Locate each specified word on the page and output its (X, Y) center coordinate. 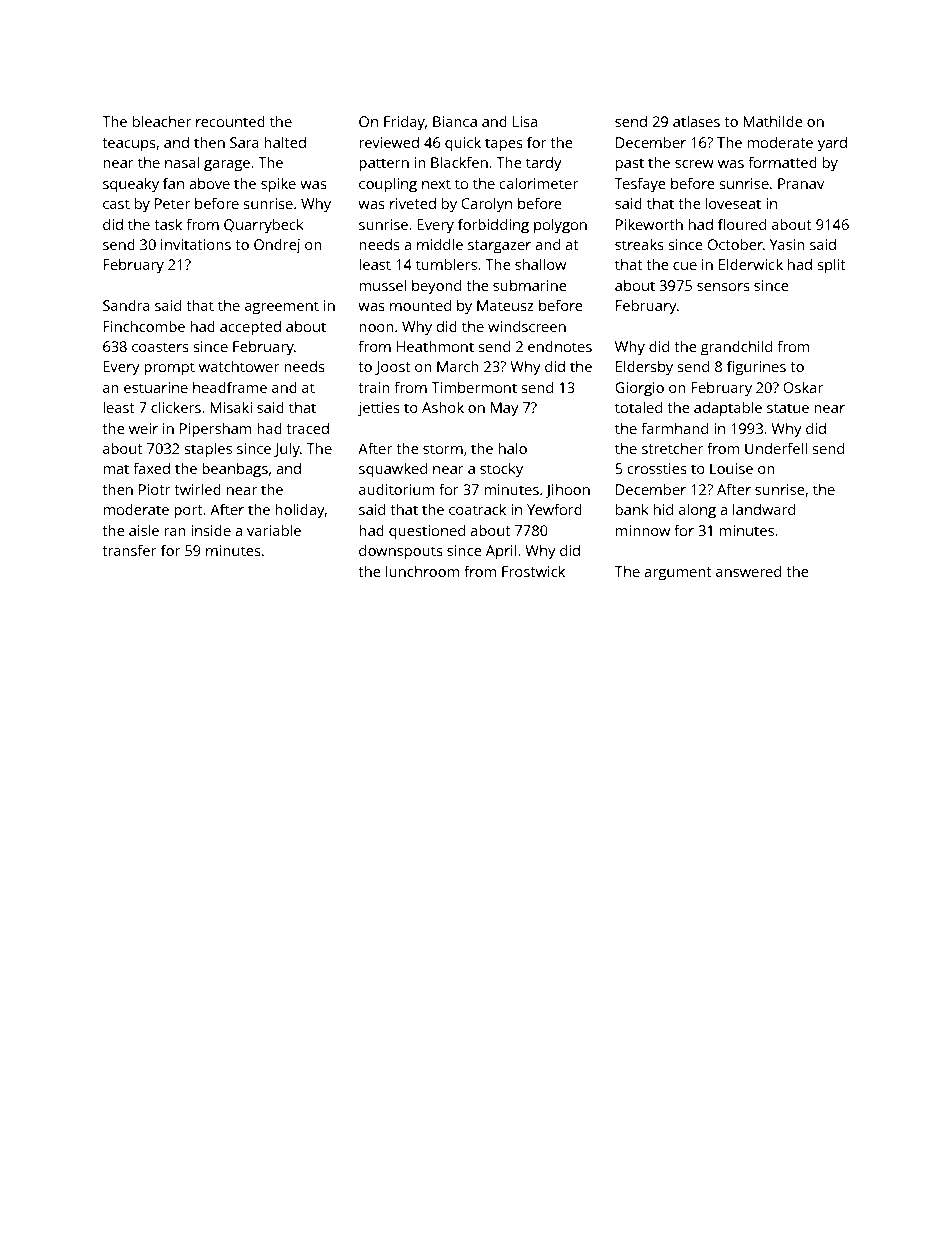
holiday (300, 511)
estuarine (156, 387)
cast (116, 204)
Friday (404, 123)
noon (376, 328)
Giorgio (639, 389)
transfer (129, 550)
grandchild (736, 348)
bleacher (162, 121)
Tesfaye (640, 185)
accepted (250, 328)
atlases (696, 121)
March (458, 366)
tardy (544, 164)
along (697, 511)
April (501, 552)
